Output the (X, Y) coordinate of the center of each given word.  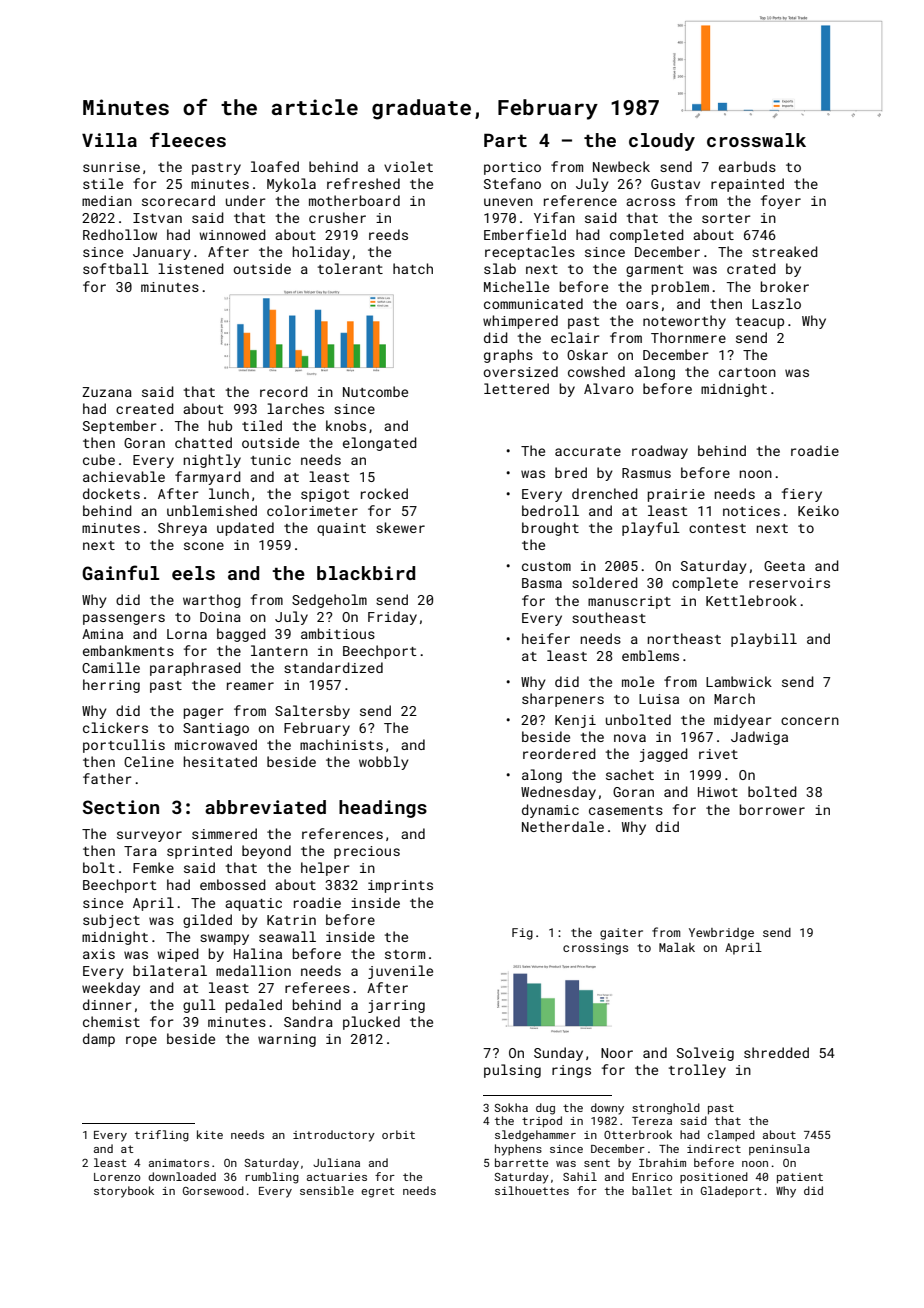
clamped (731, 1135)
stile (103, 183)
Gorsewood (213, 1190)
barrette (521, 1162)
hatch (413, 268)
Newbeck (621, 166)
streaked (785, 251)
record (284, 391)
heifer (546, 638)
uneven (508, 202)
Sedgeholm (329, 601)
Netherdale (563, 826)
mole (638, 681)
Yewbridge (721, 934)
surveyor (149, 836)
